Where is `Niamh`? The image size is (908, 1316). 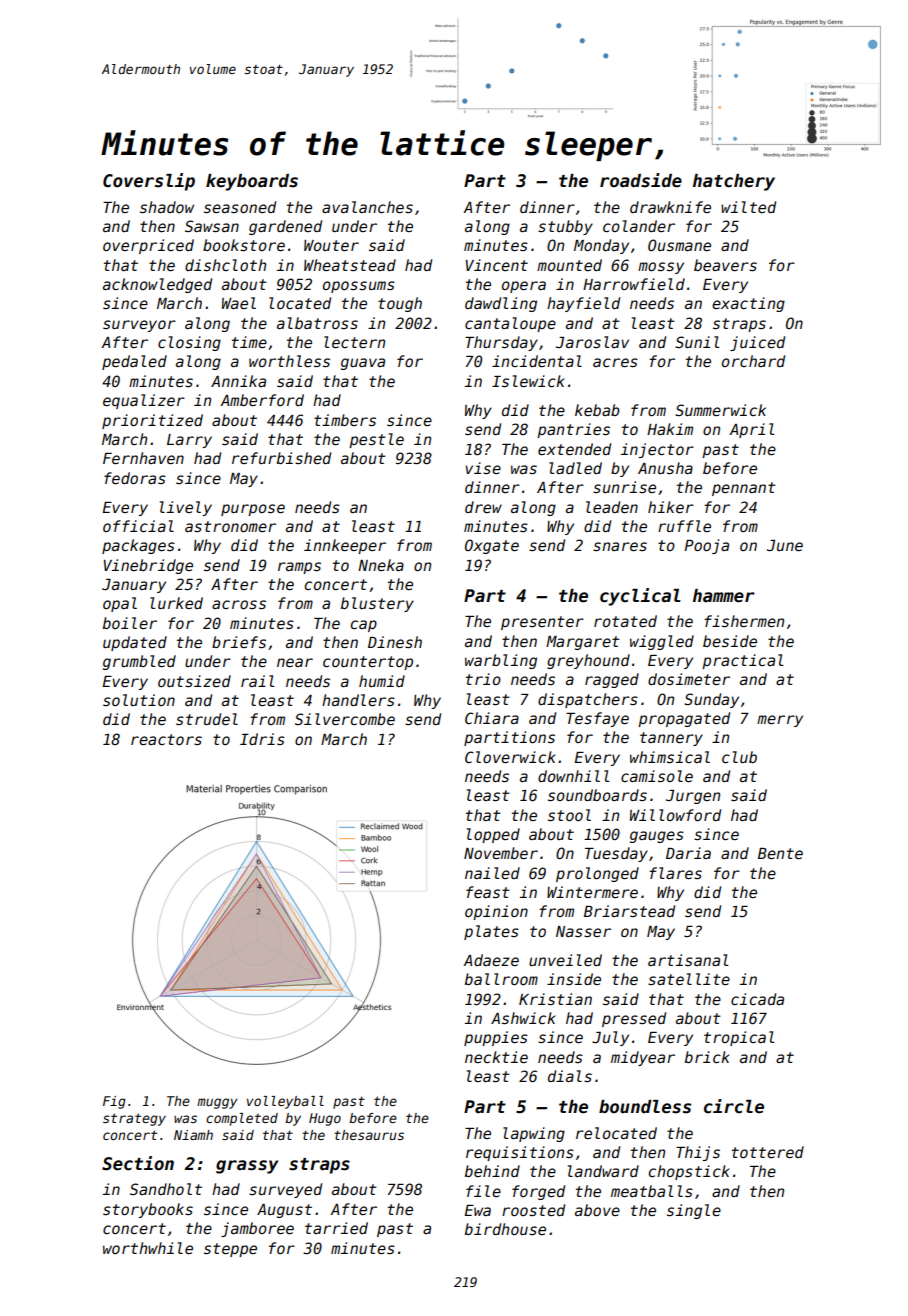 Niamh is located at coordinates (193, 1135).
